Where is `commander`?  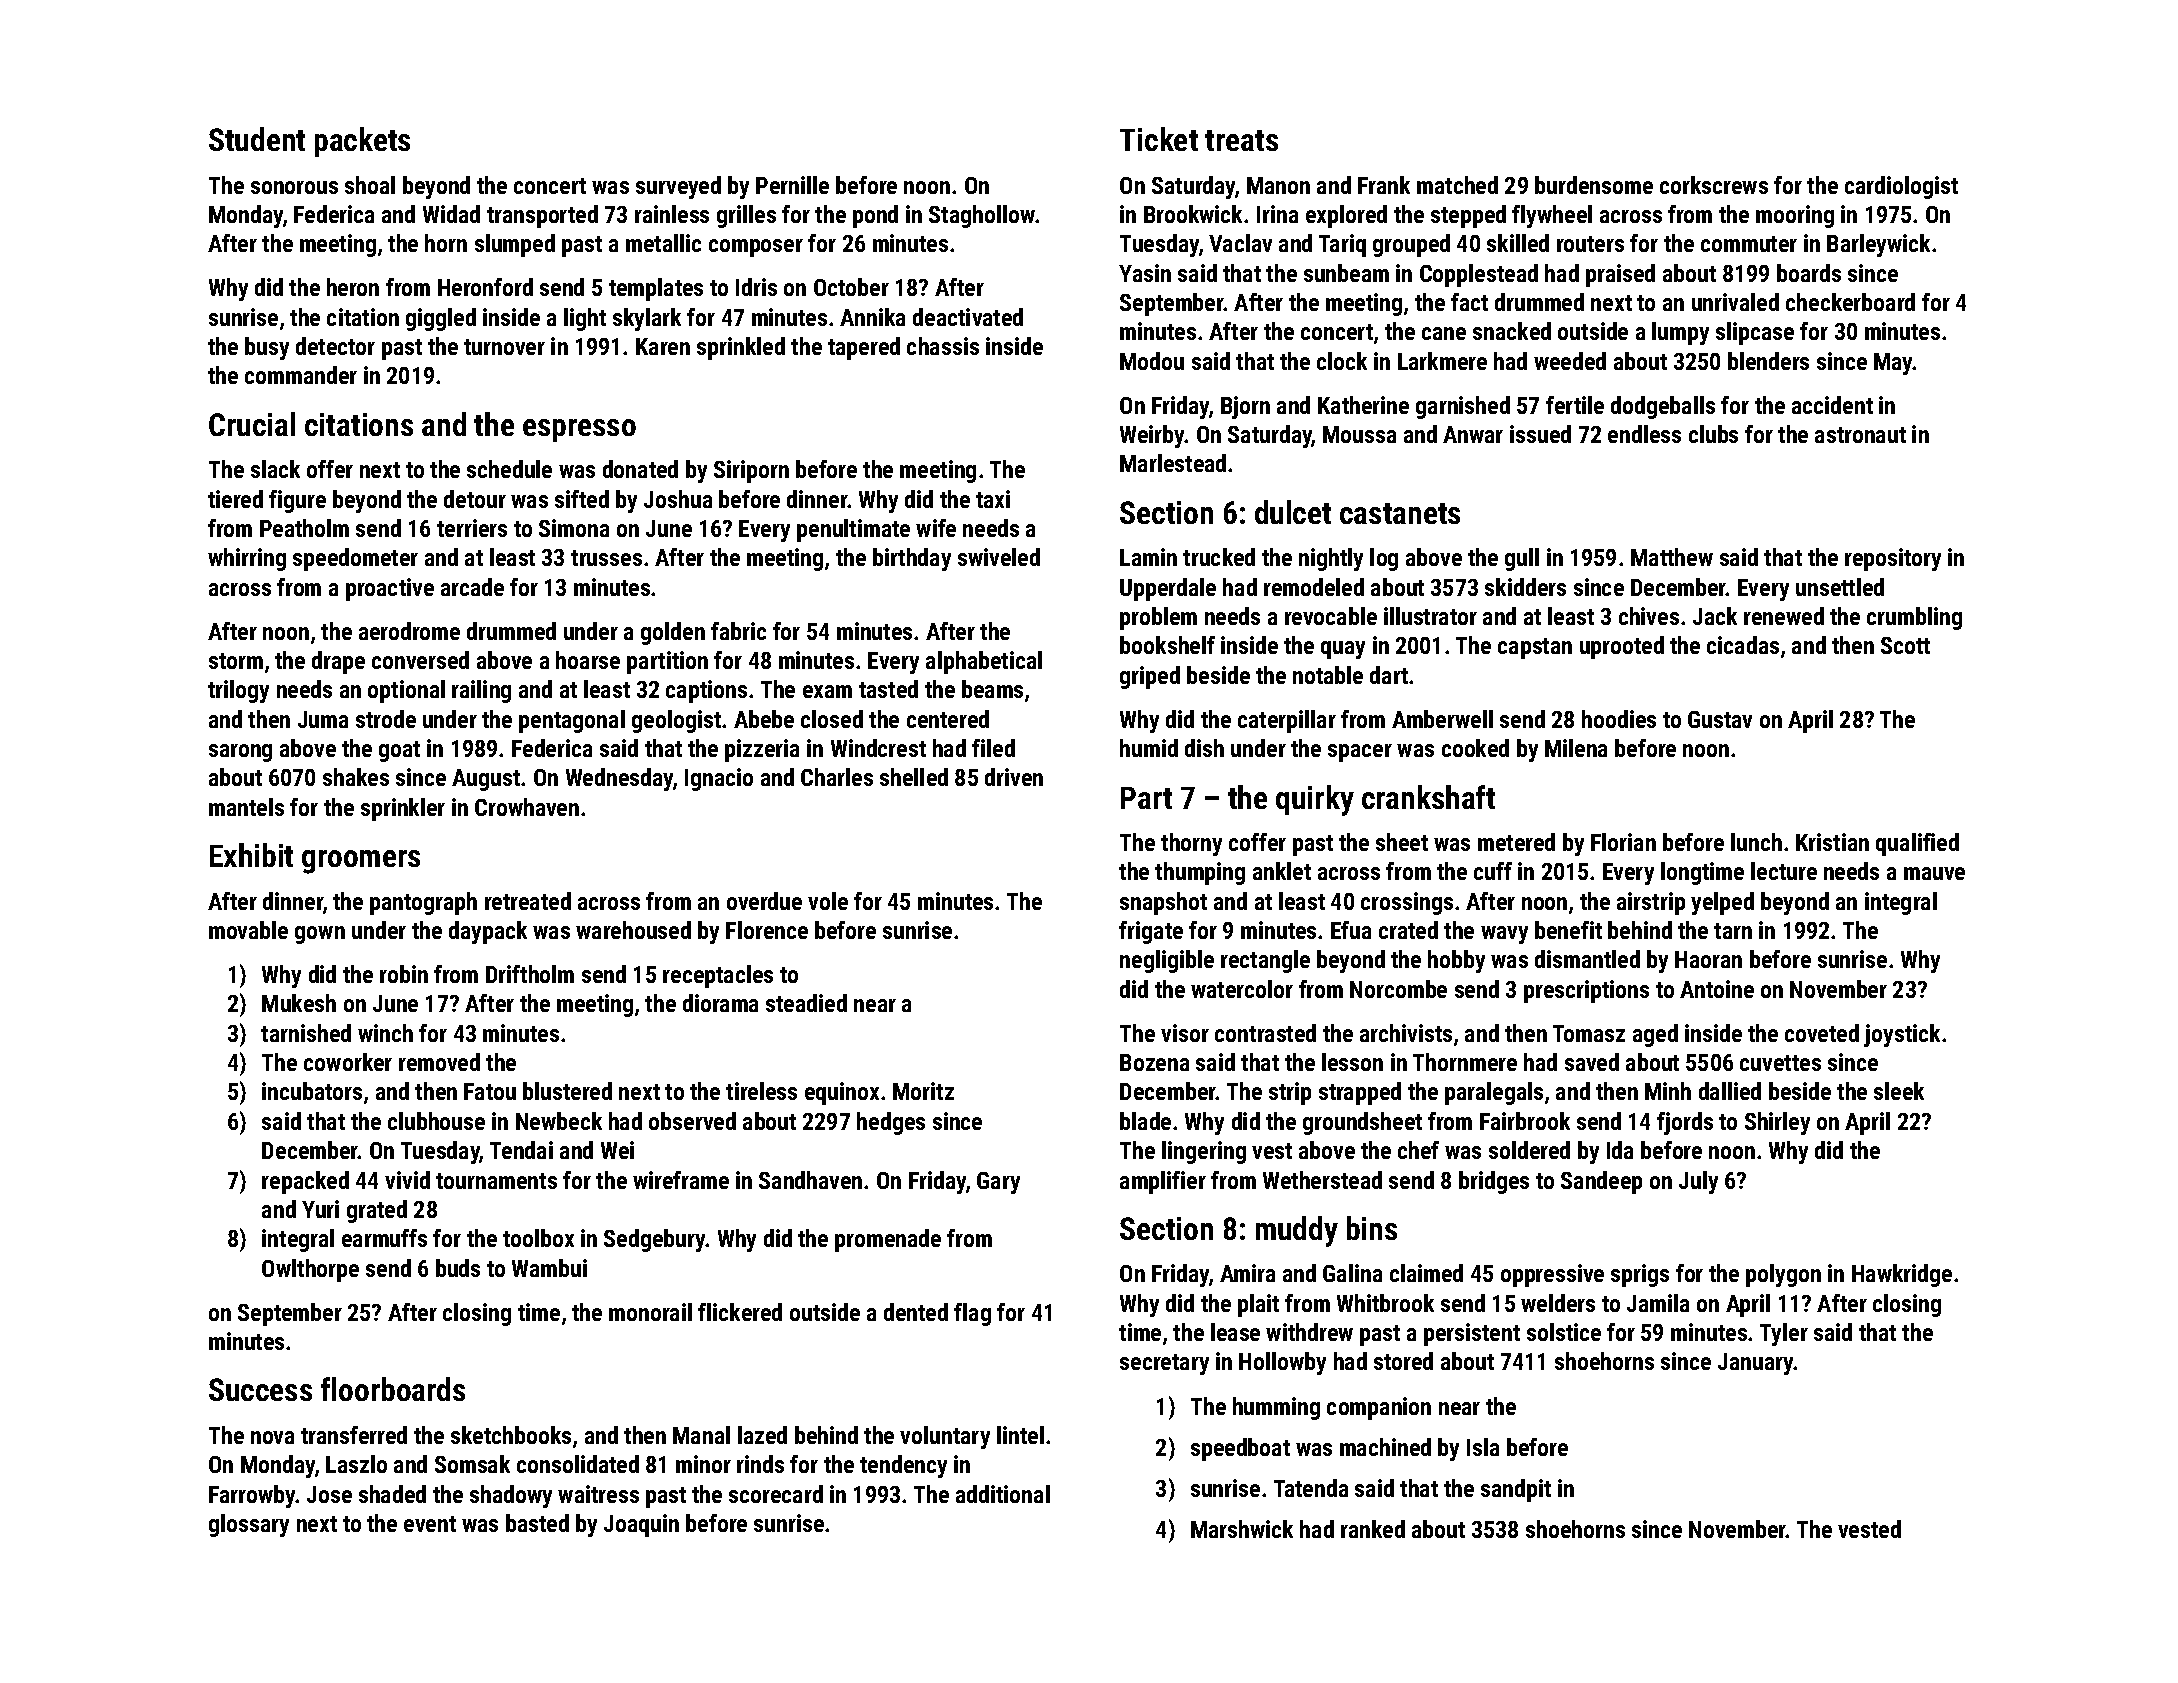 commander is located at coordinates (301, 375).
